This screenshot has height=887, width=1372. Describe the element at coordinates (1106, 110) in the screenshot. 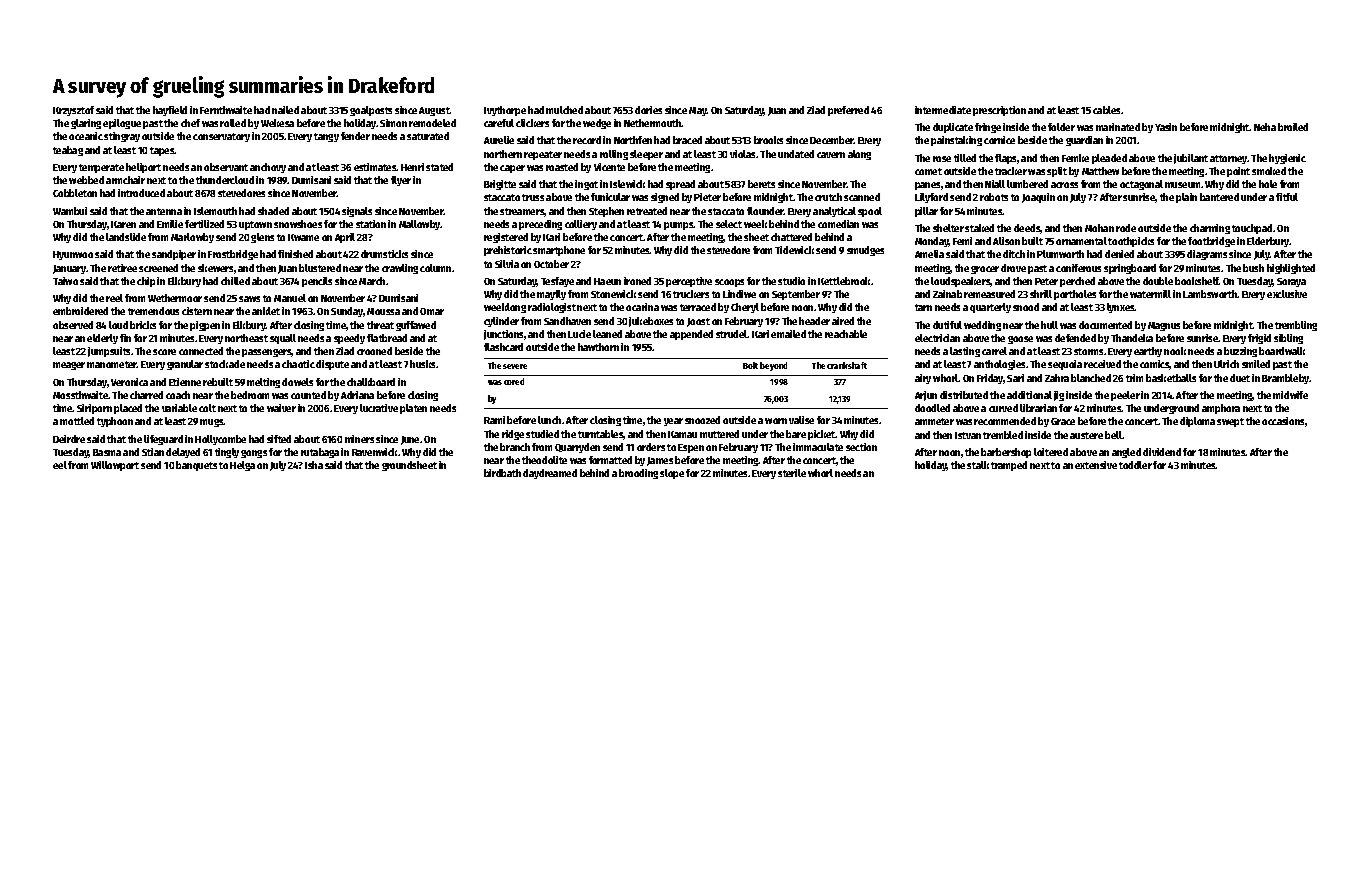

I see `cables` at that location.
